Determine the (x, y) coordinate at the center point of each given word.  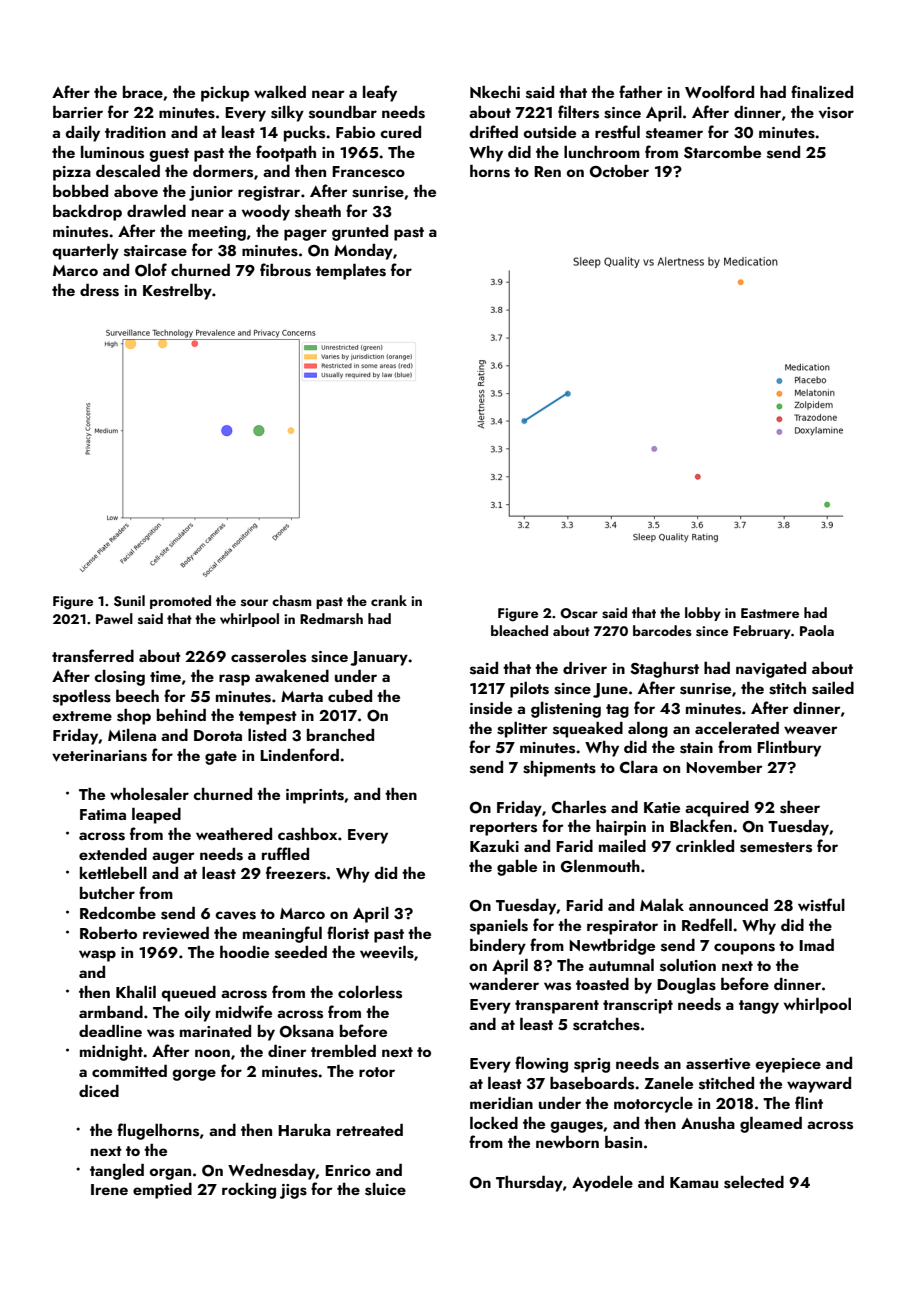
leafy (380, 93)
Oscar (579, 613)
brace (143, 92)
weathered (234, 834)
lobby (703, 614)
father (641, 91)
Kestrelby (177, 292)
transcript (638, 1006)
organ (170, 1174)
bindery (498, 947)
